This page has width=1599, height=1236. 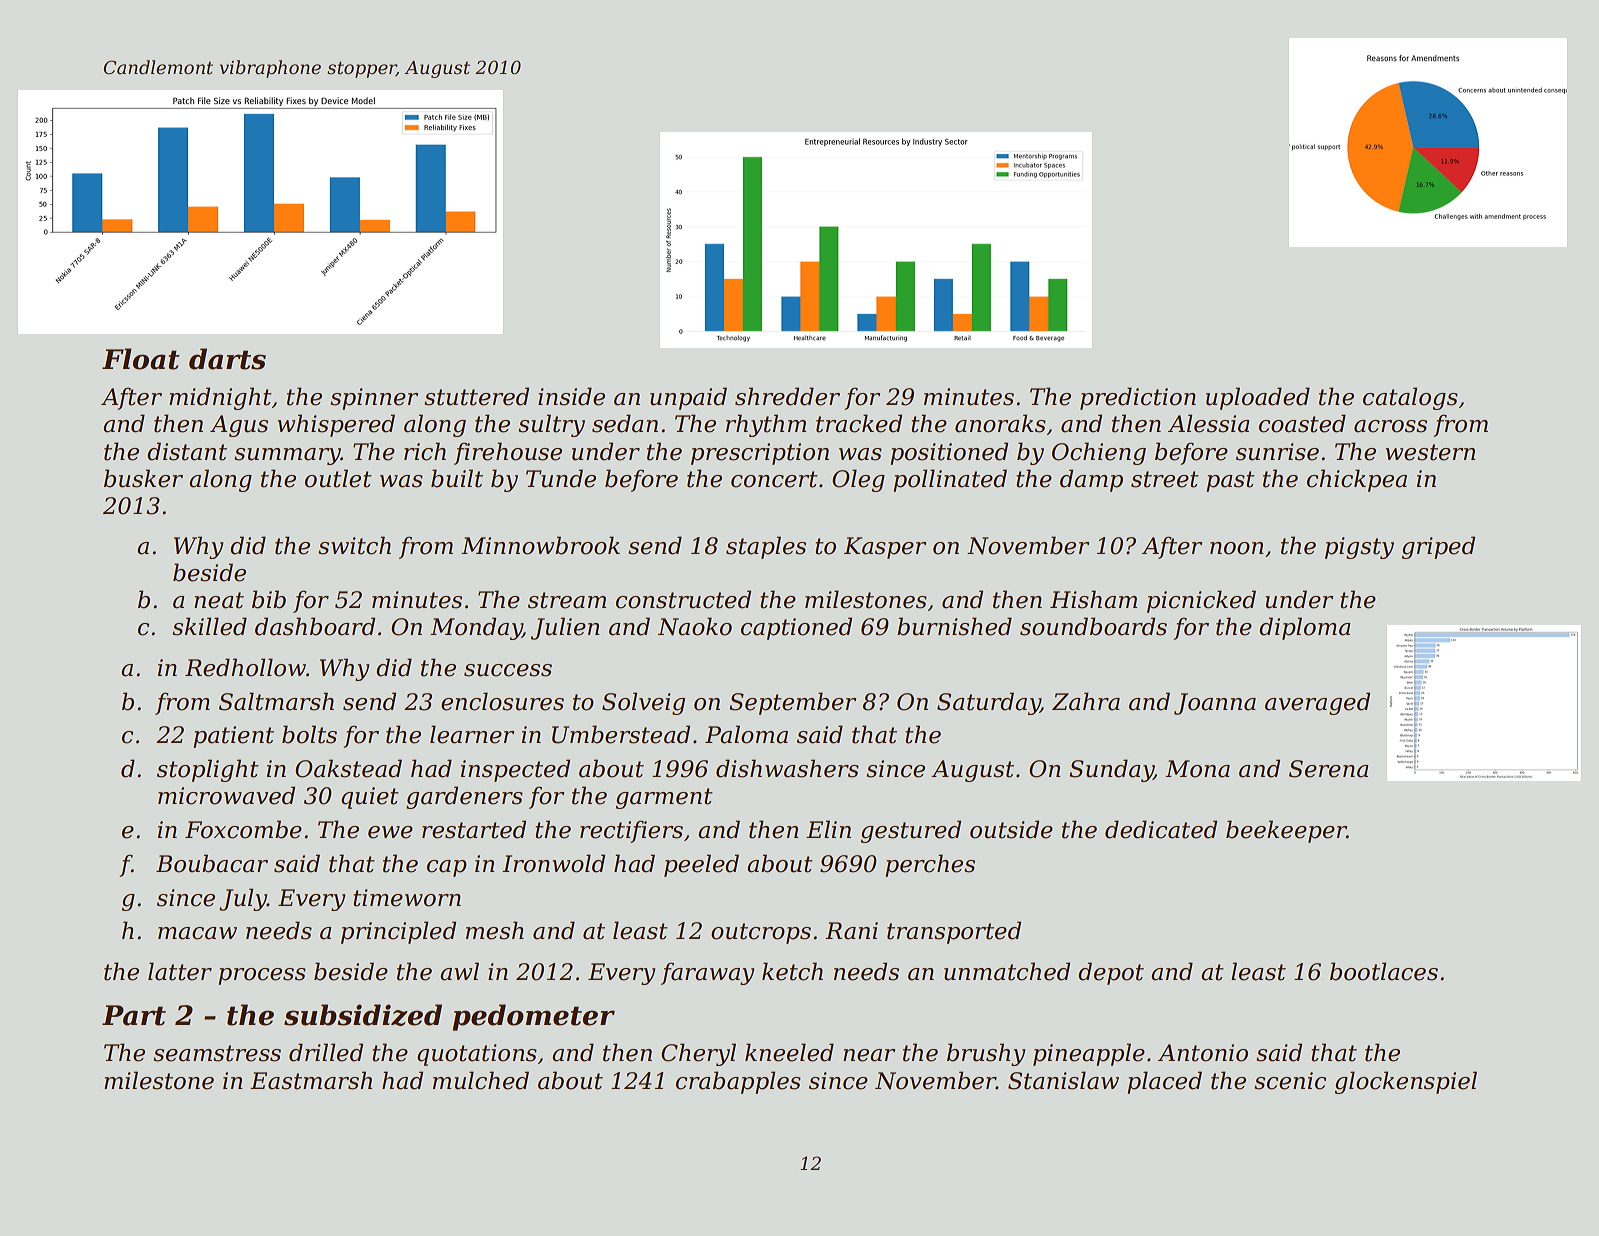 What do you see at coordinates (1138, 398) in the page?
I see `prediction` at bounding box center [1138, 398].
